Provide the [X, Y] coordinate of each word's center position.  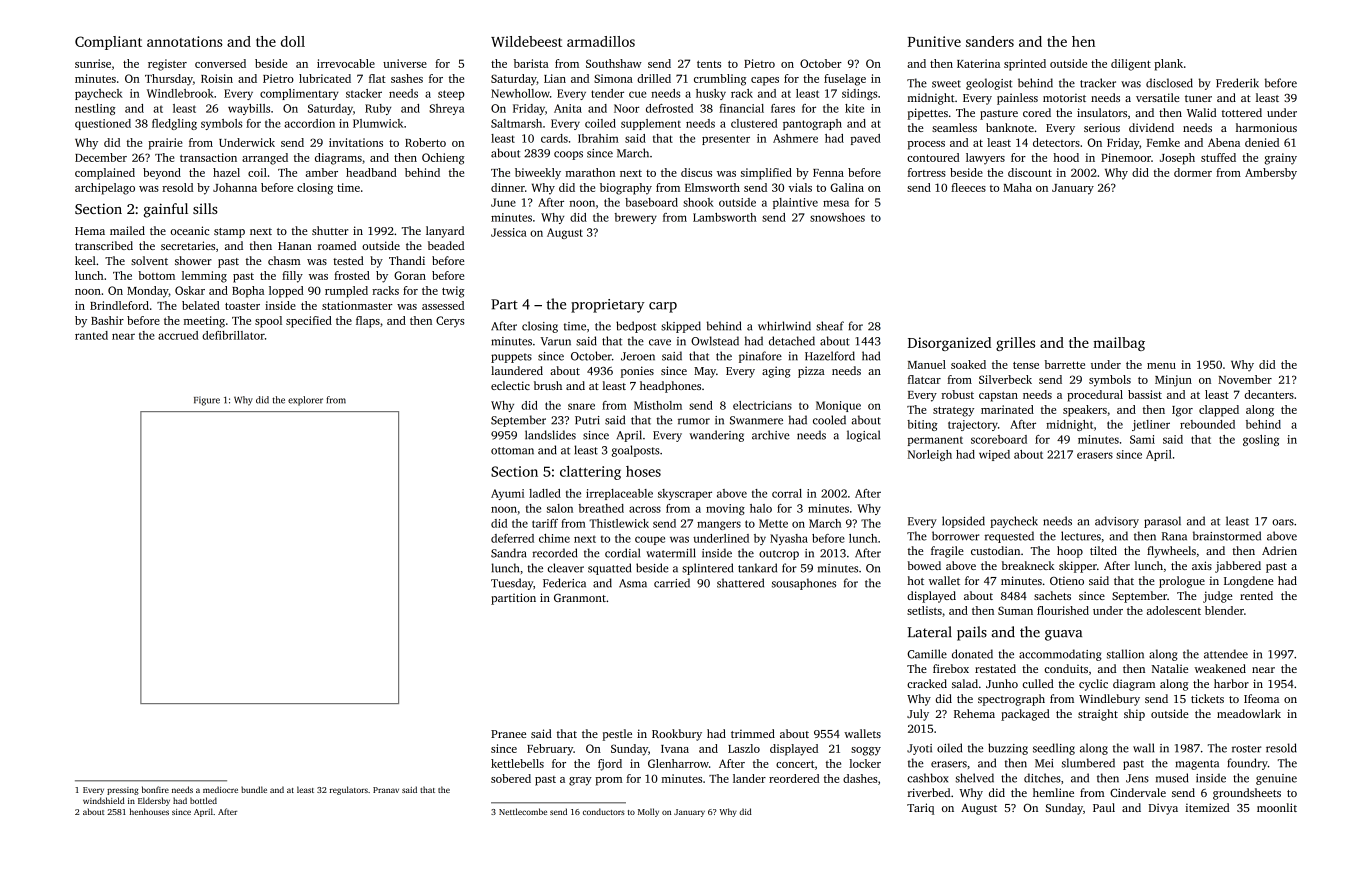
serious [1102, 127]
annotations [185, 41]
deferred [512, 538]
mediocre [220, 789]
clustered [754, 123]
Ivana [675, 749]
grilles [1015, 344]
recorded [554, 553]
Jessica [509, 232]
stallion [1125, 654]
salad [965, 683]
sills [205, 208]
